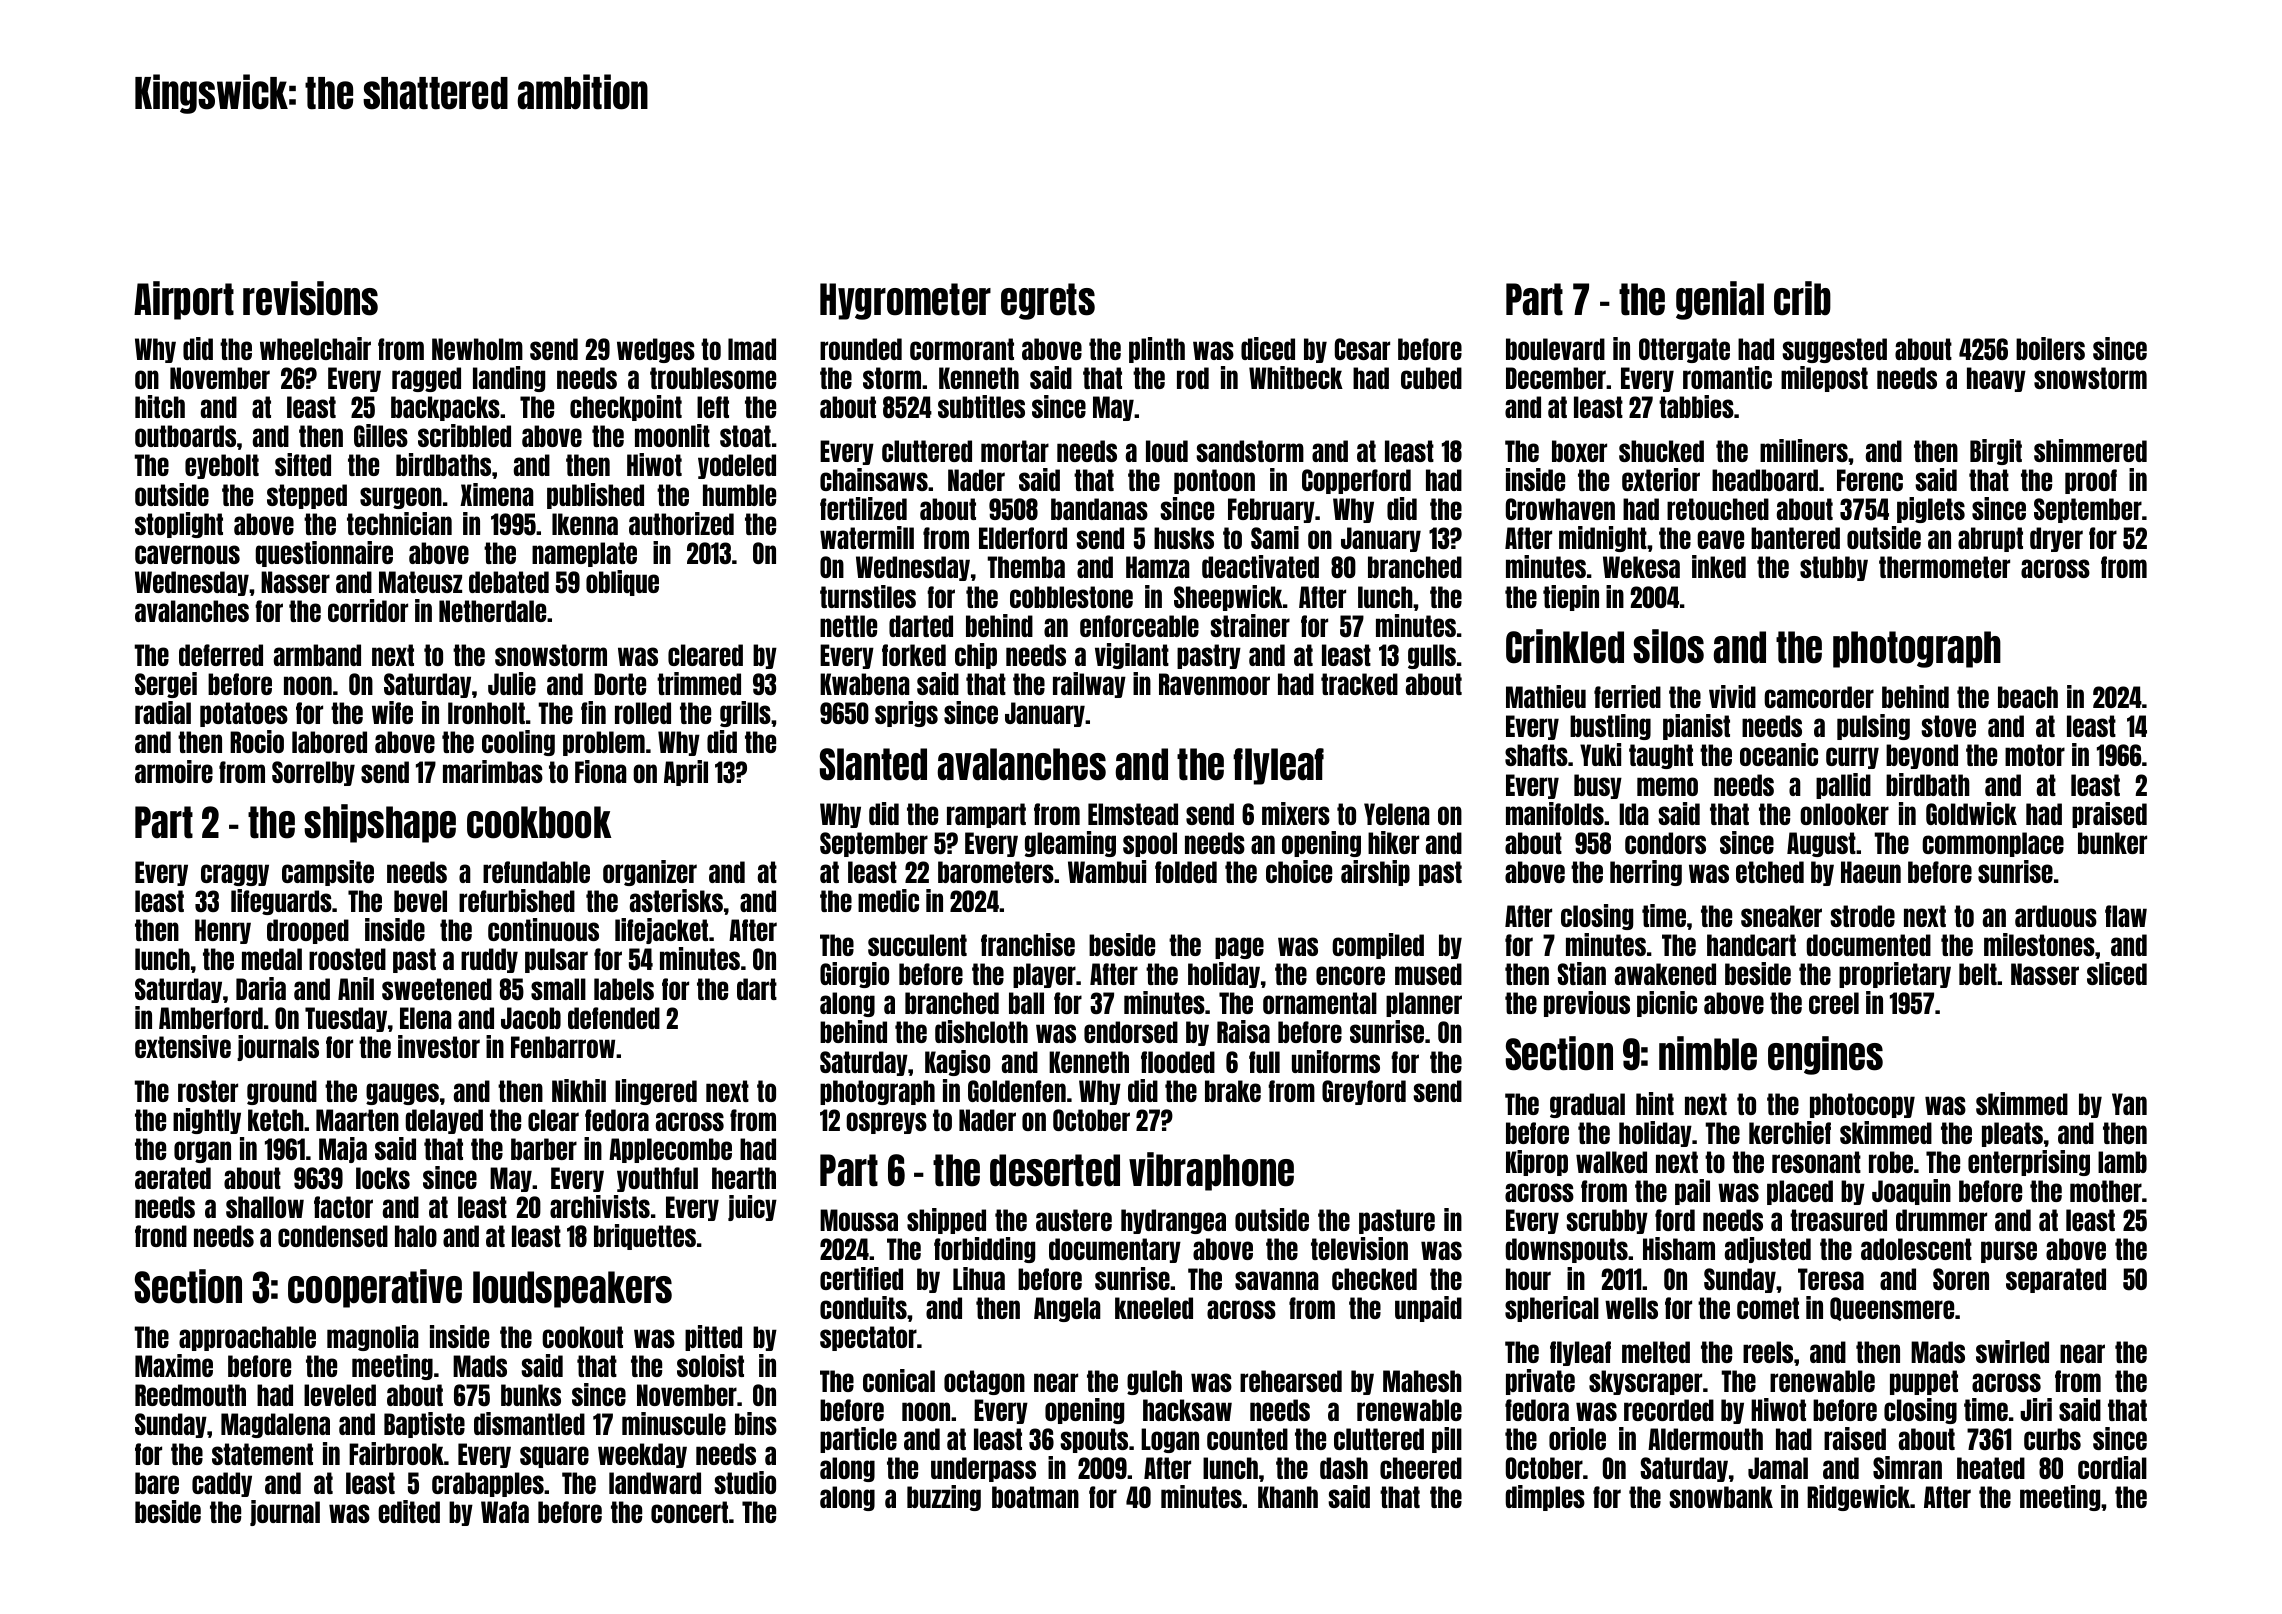 Image resolution: width=2282 pixels, height=1614 pixels. What do you see at coordinates (222, 1484) in the document?
I see `caddy` at bounding box center [222, 1484].
